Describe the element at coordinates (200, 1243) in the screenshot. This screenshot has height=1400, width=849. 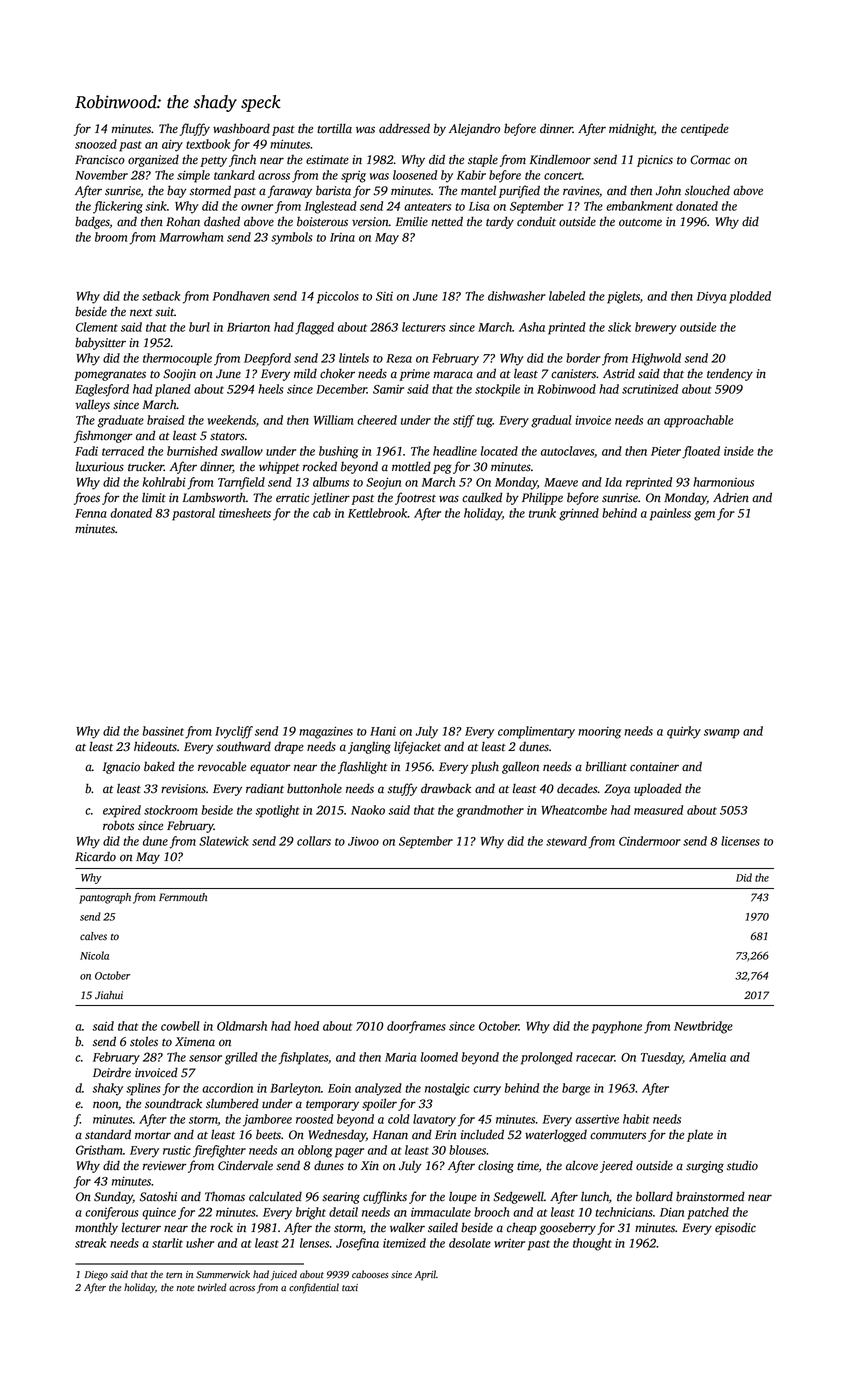
I see `usher` at that location.
